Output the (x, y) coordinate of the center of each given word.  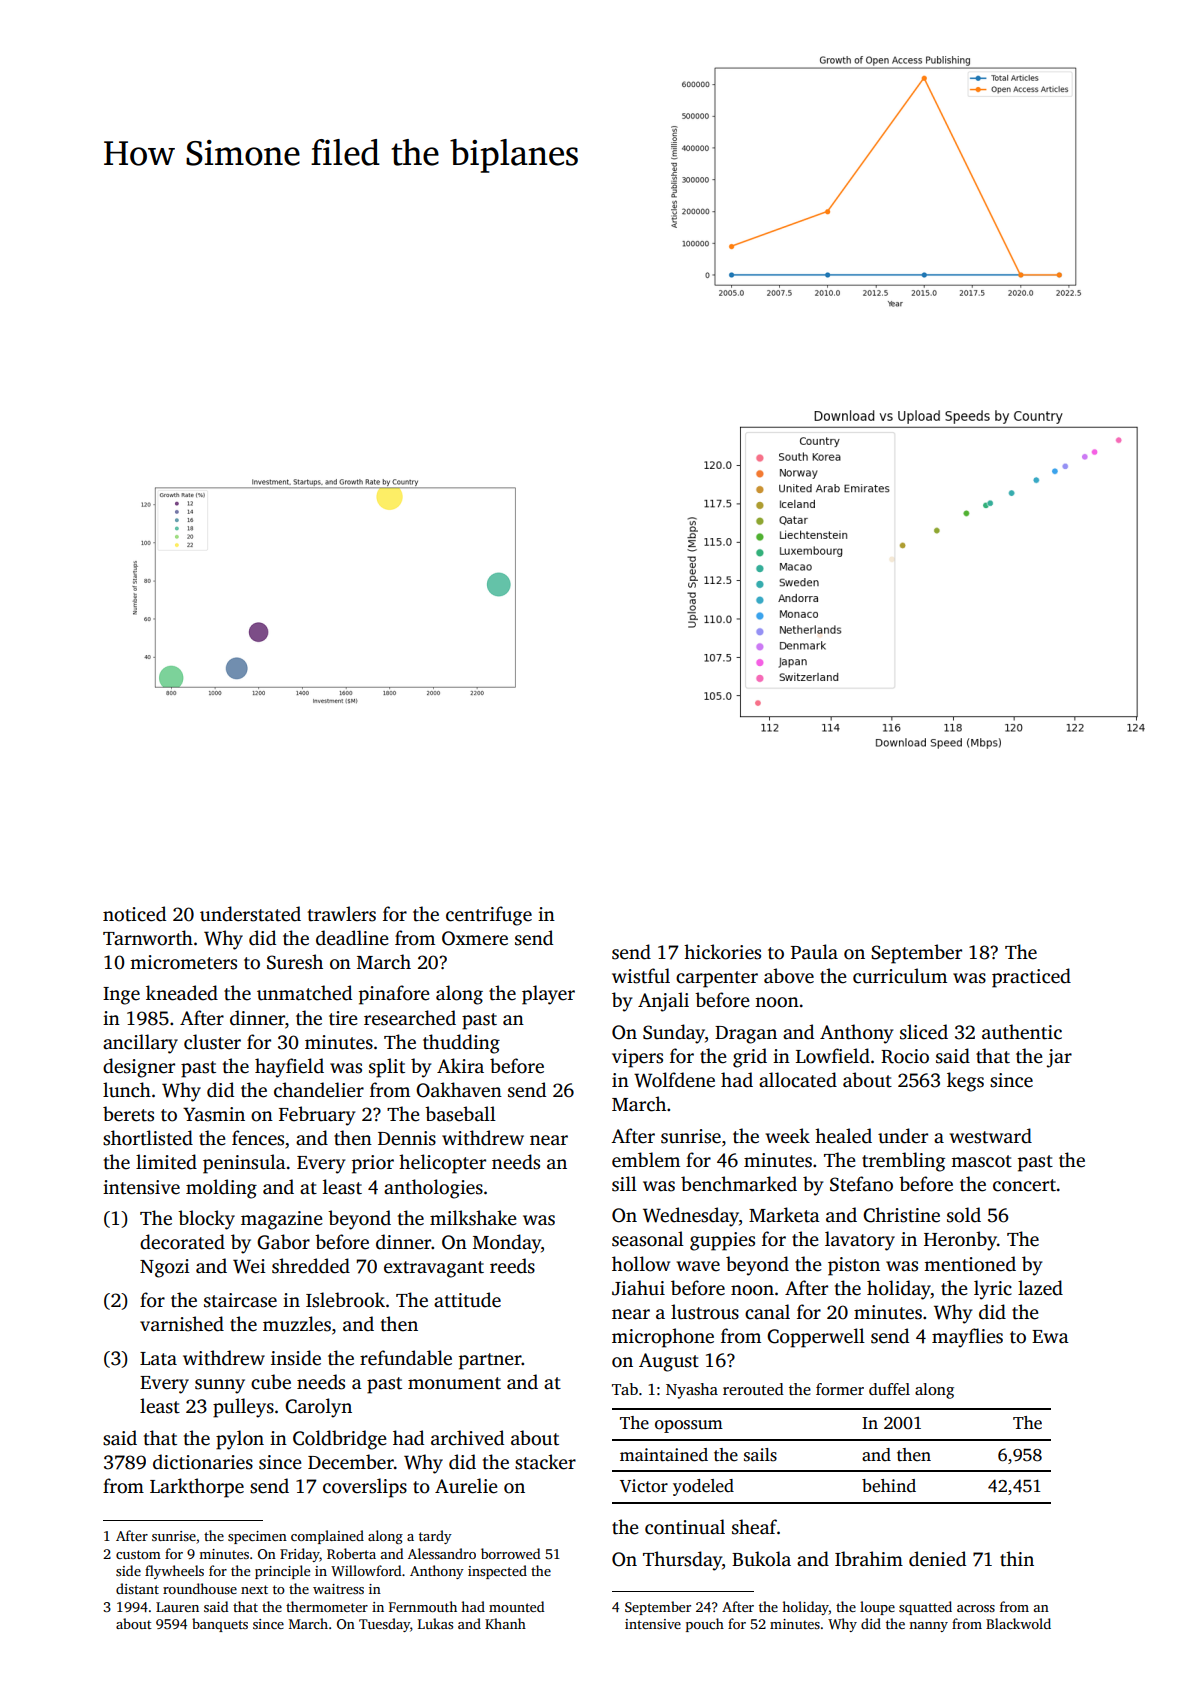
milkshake (473, 1218)
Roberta (351, 1553)
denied (937, 1559)
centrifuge (489, 916)
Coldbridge (340, 1440)
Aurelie (466, 1486)
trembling (903, 1162)
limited (166, 1162)
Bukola (761, 1559)
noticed (134, 914)
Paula (814, 952)
